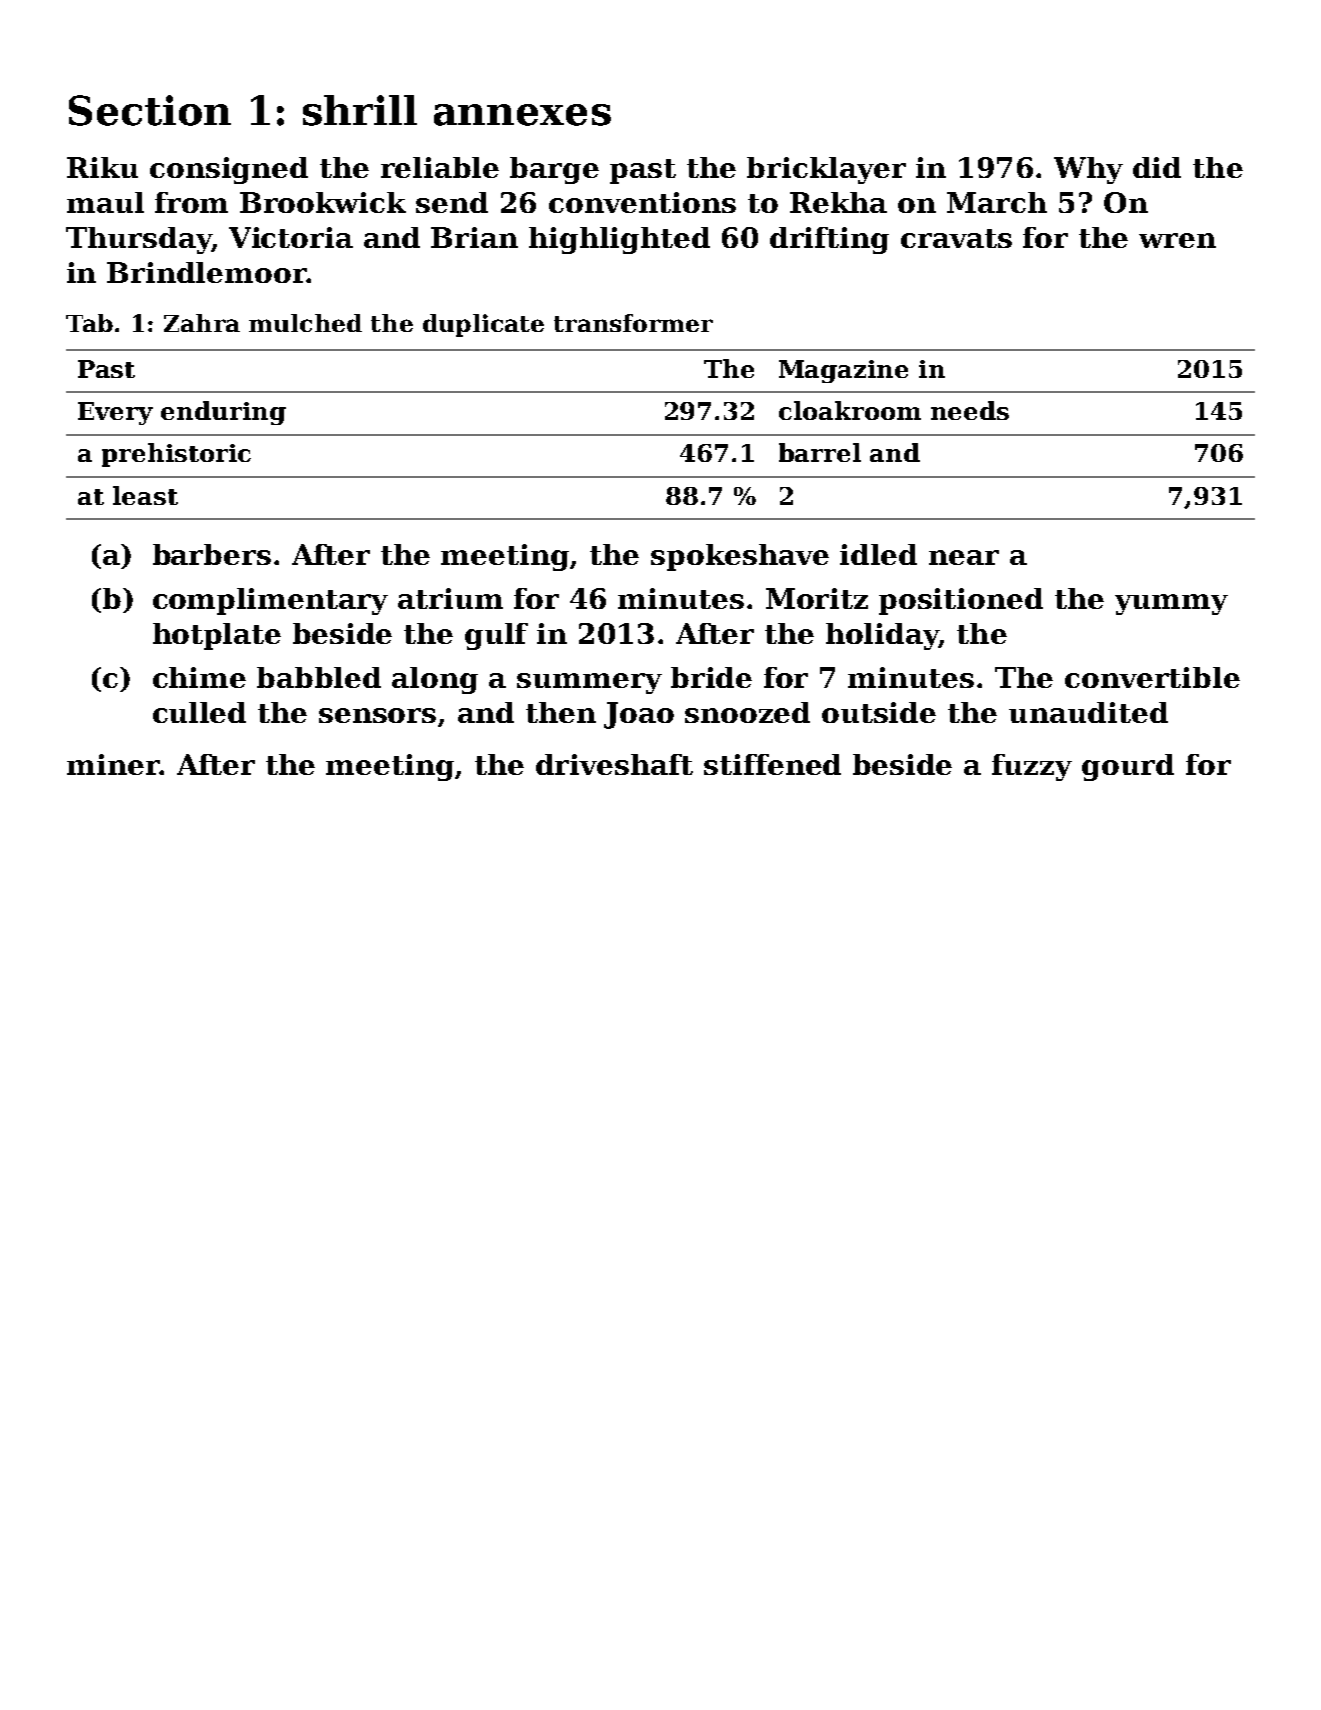  What do you see at coordinates (970, 410) in the document?
I see `needs` at bounding box center [970, 410].
